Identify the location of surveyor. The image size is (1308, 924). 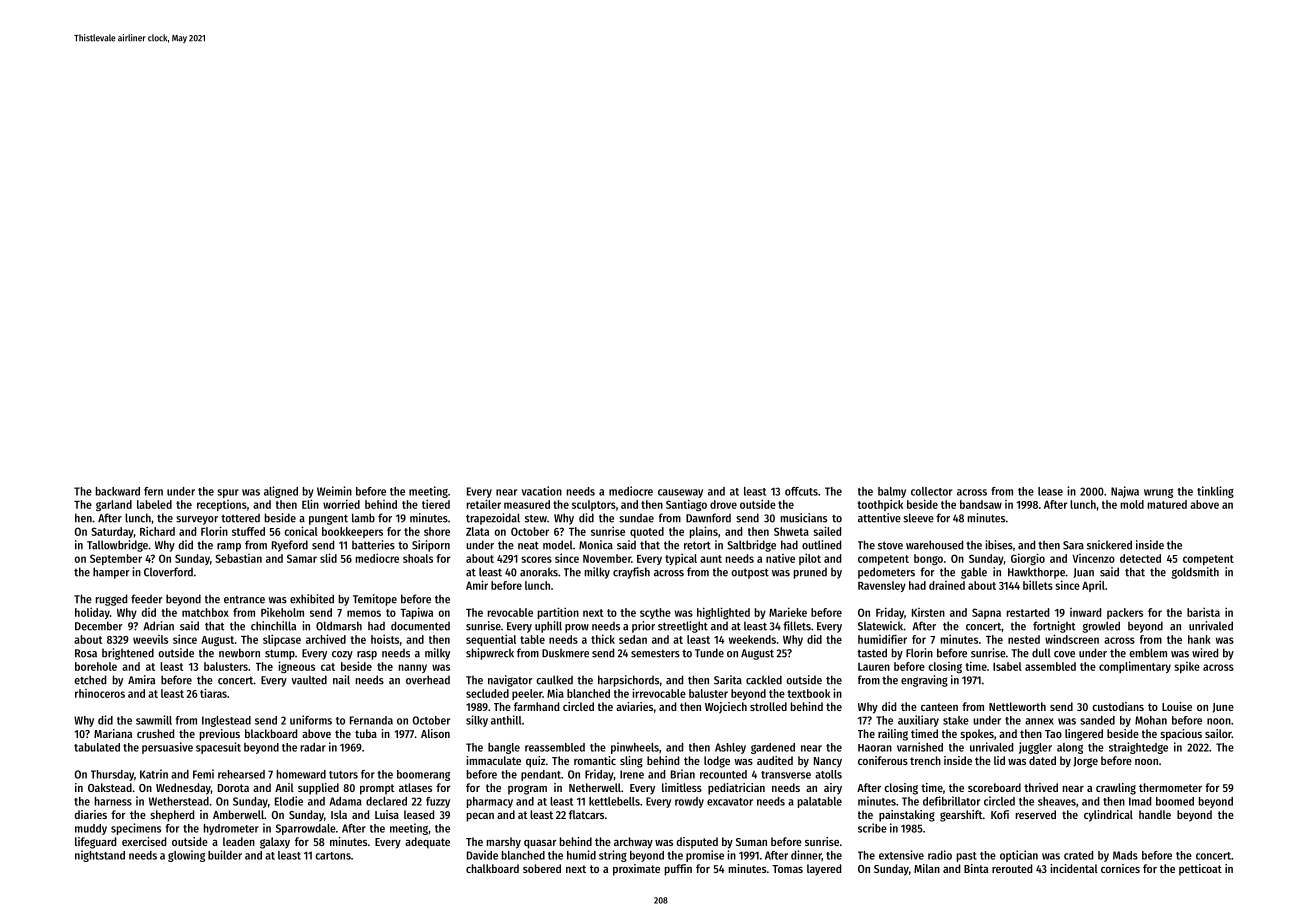
(197, 520).
